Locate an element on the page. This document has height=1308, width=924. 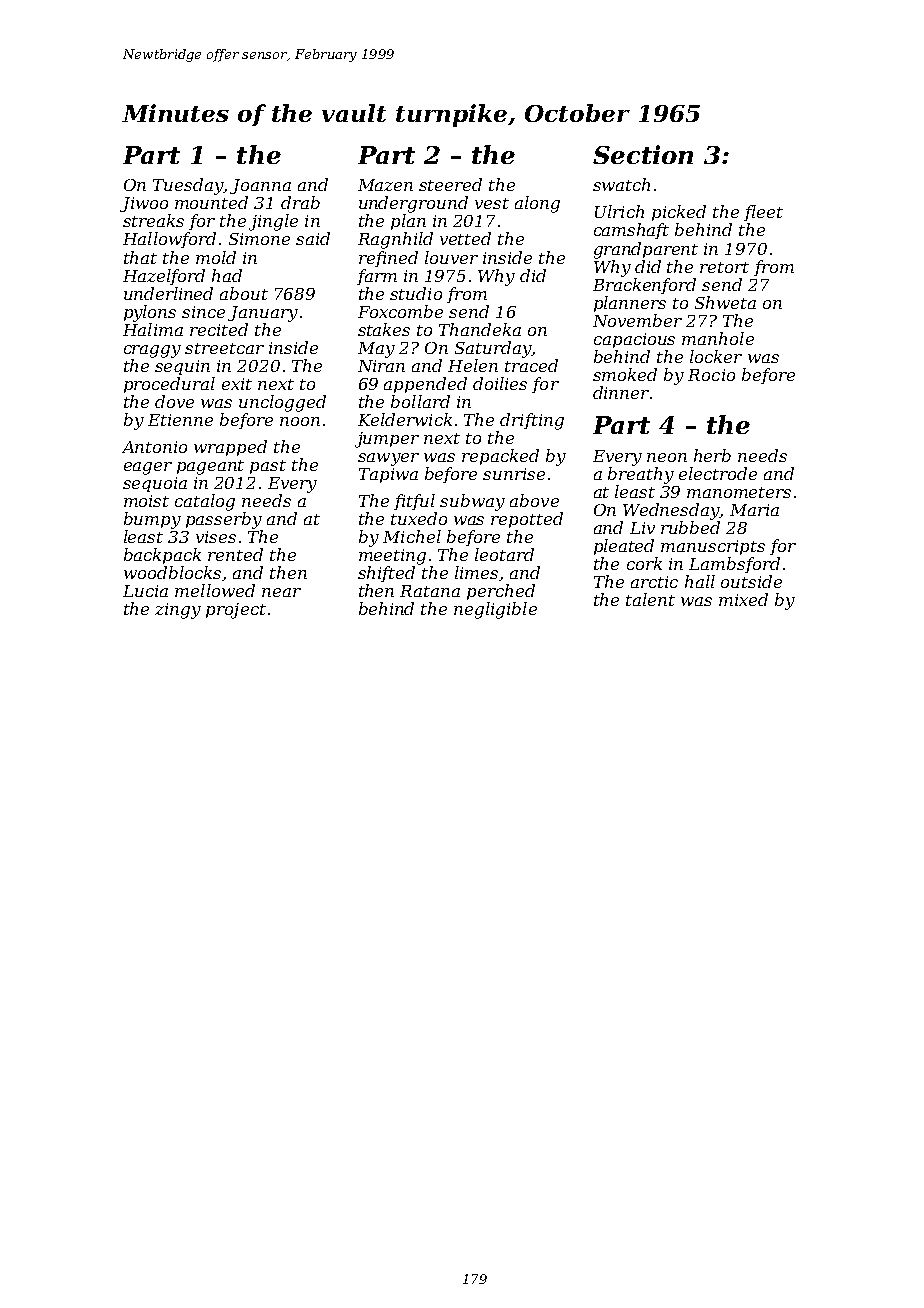
Etienne is located at coordinates (180, 420).
